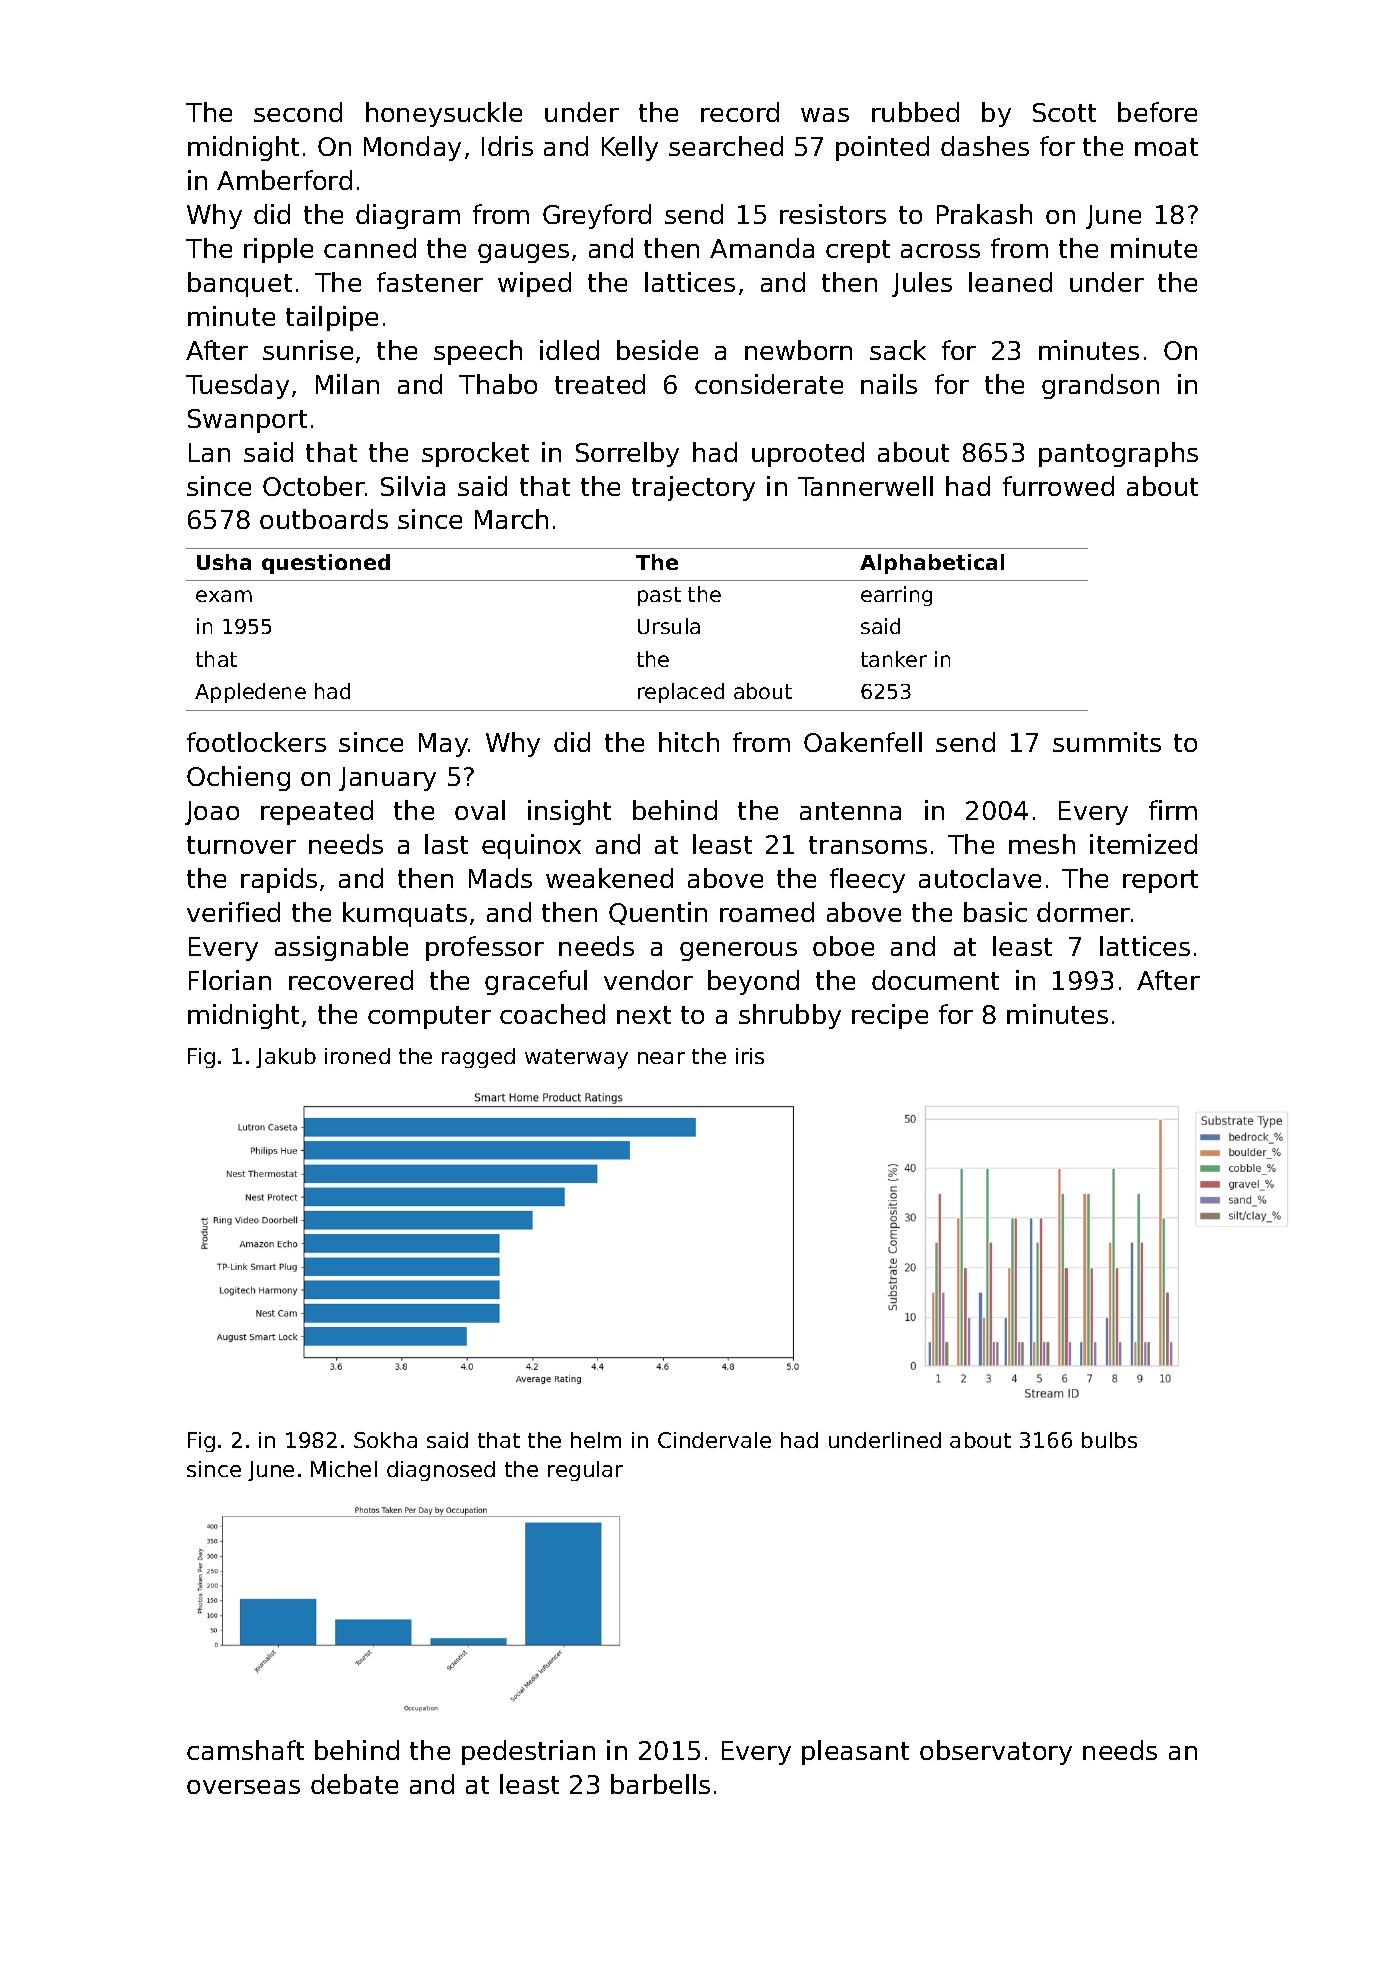  Describe the element at coordinates (790, 1016) in the screenshot. I see `shrubby` at that location.
